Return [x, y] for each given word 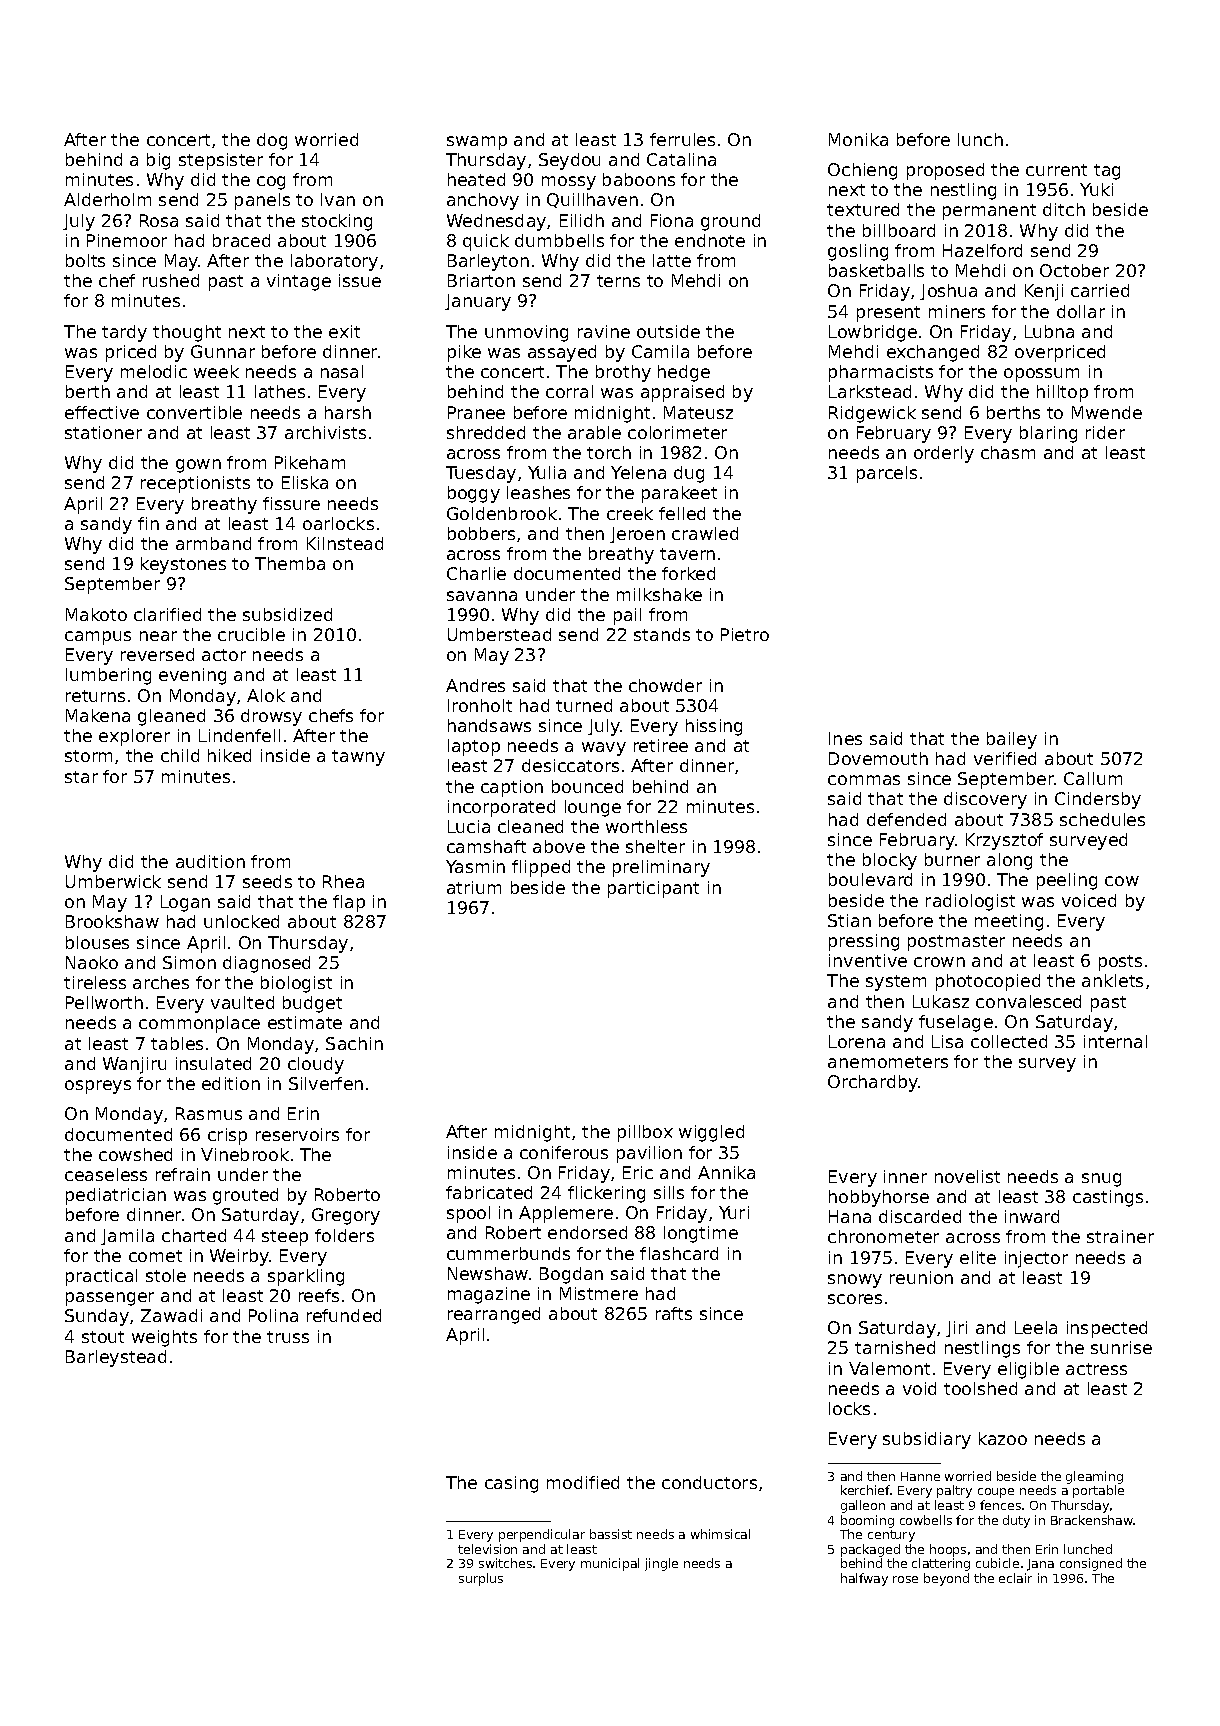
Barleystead [116, 1358]
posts [1120, 963]
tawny [358, 758]
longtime [701, 1234]
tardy [124, 333]
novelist [967, 1176]
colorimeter [677, 432]
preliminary [661, 868]
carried [1100, 290]
